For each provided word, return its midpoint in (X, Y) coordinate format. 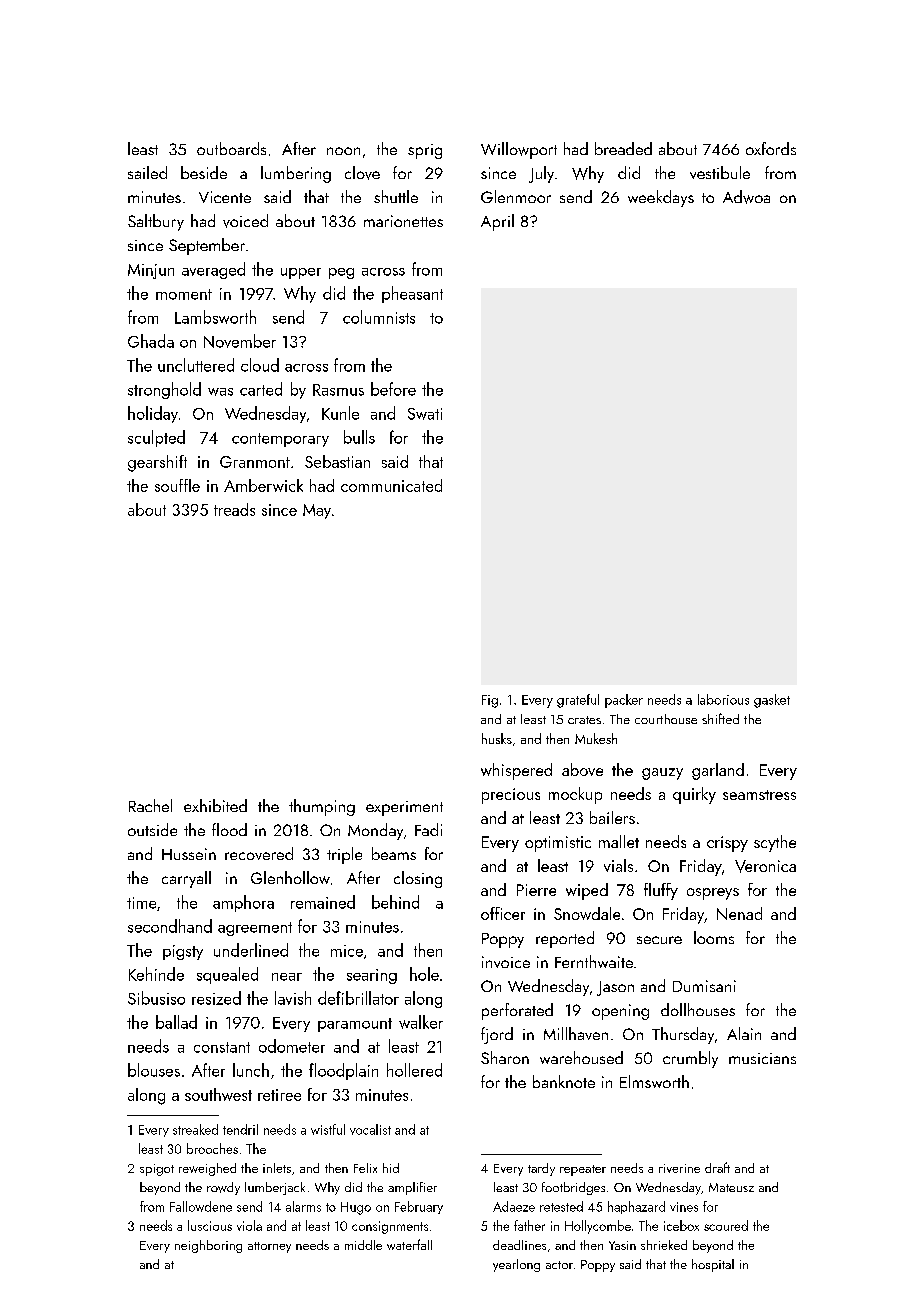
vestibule (720, 172)
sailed (147, 172)
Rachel (150, 805)
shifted (720, 718)
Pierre (536, 890)
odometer (292, 1046)
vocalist (370, 1129)
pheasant (412, 294)
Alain (744, 1033)
